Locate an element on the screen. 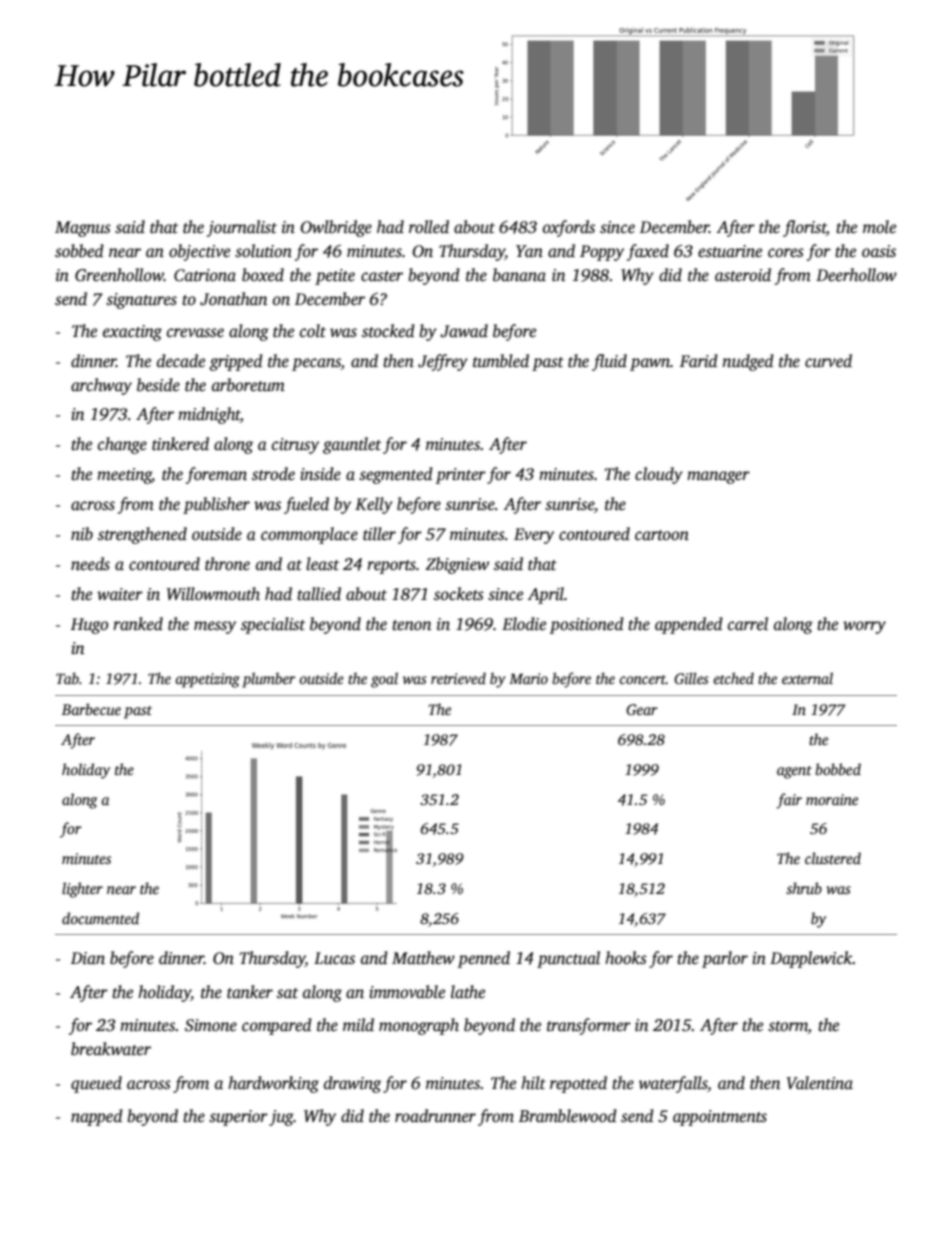  lighter is located at coordinates (82, 890).
